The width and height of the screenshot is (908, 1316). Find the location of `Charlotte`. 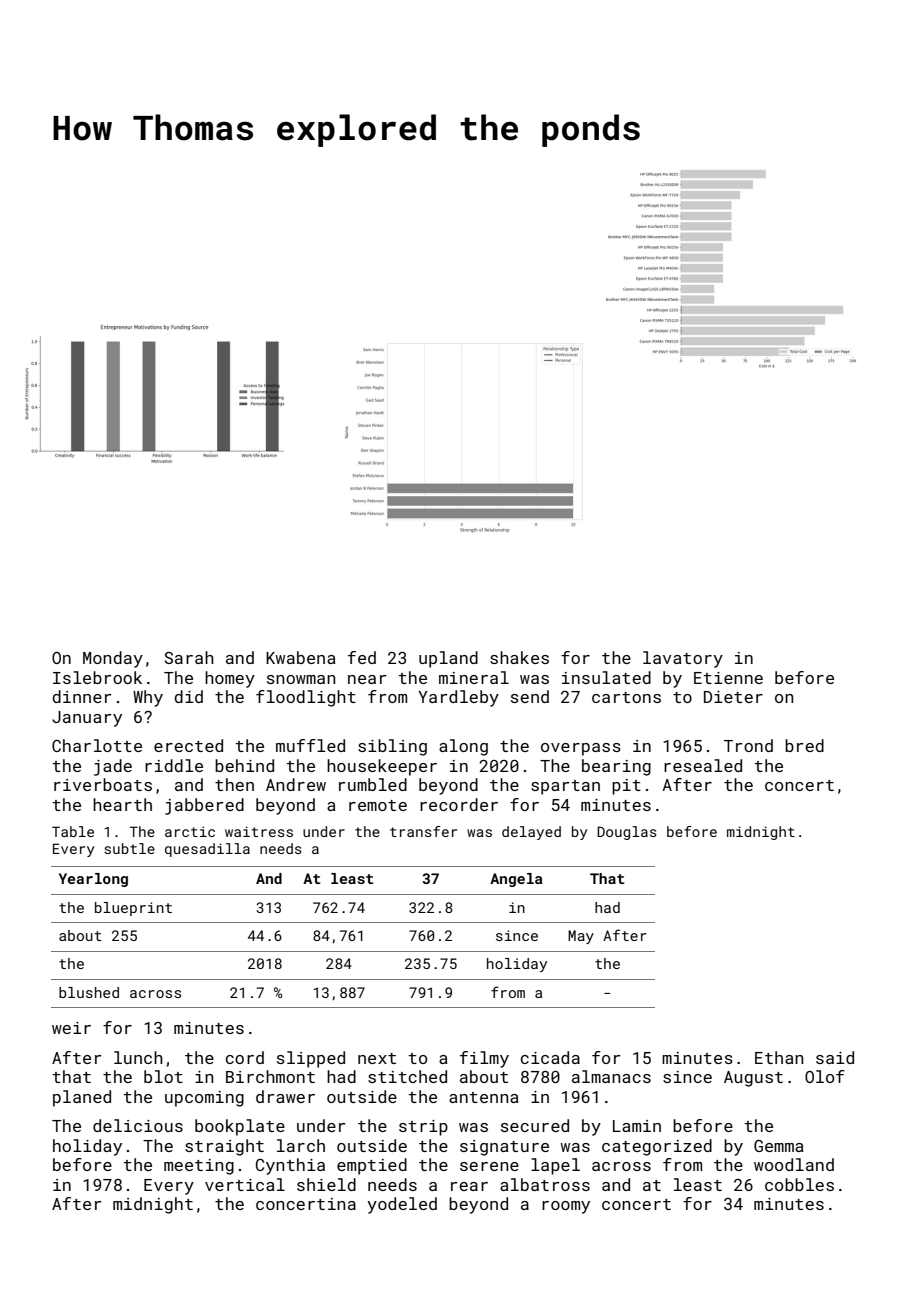

Charlotte is located at coordinates (97, 745).
